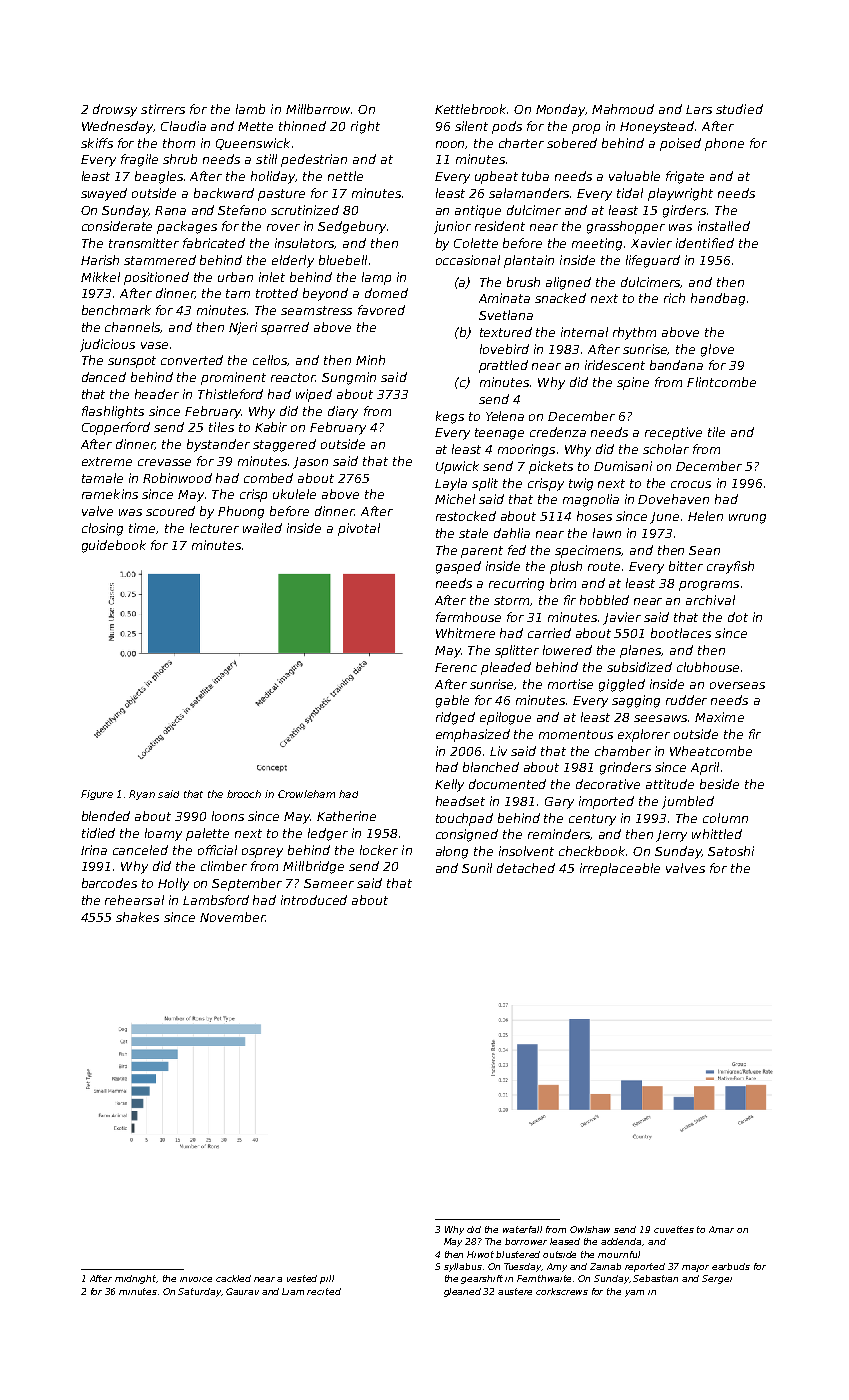 This document has width=849, height=1400. What do you see at coordinates (318, 109) in the document?
I see `Millbarrow` at bounding box center [318, 109].
